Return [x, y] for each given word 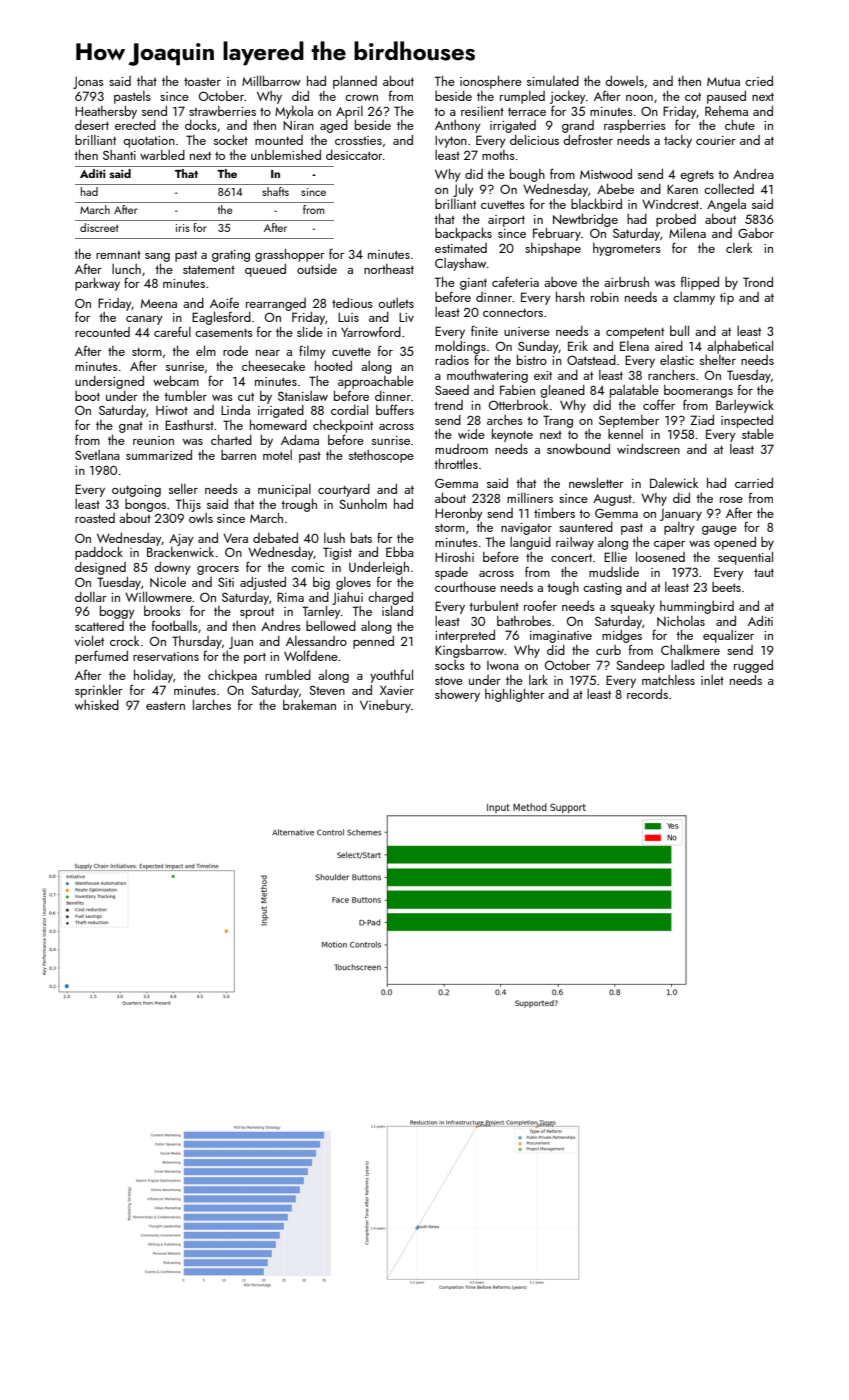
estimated [461, 248]
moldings [460, 347]
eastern [165, 706]
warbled [162, 155]
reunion [153, 440]
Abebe [615, 189]
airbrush [626, 282]
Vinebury [385, 706]
